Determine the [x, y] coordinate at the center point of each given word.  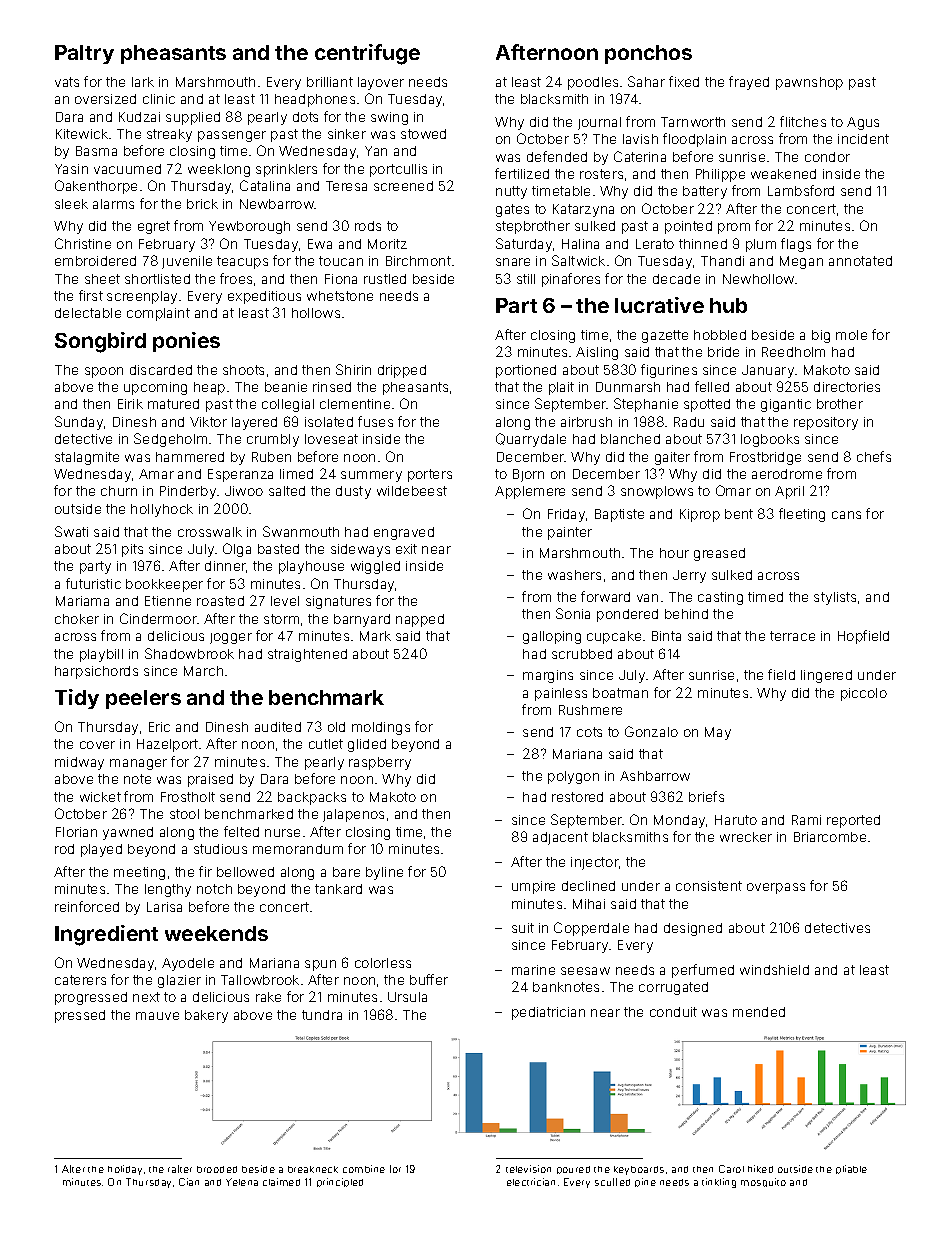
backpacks [312, 798]
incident [863, 139]
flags [796, 245]
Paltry [84, 54]
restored [577, 797]
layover [381, 83]
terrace [792, 636]
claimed [281, 1182]
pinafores [571, 280]
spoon [104, 372]
